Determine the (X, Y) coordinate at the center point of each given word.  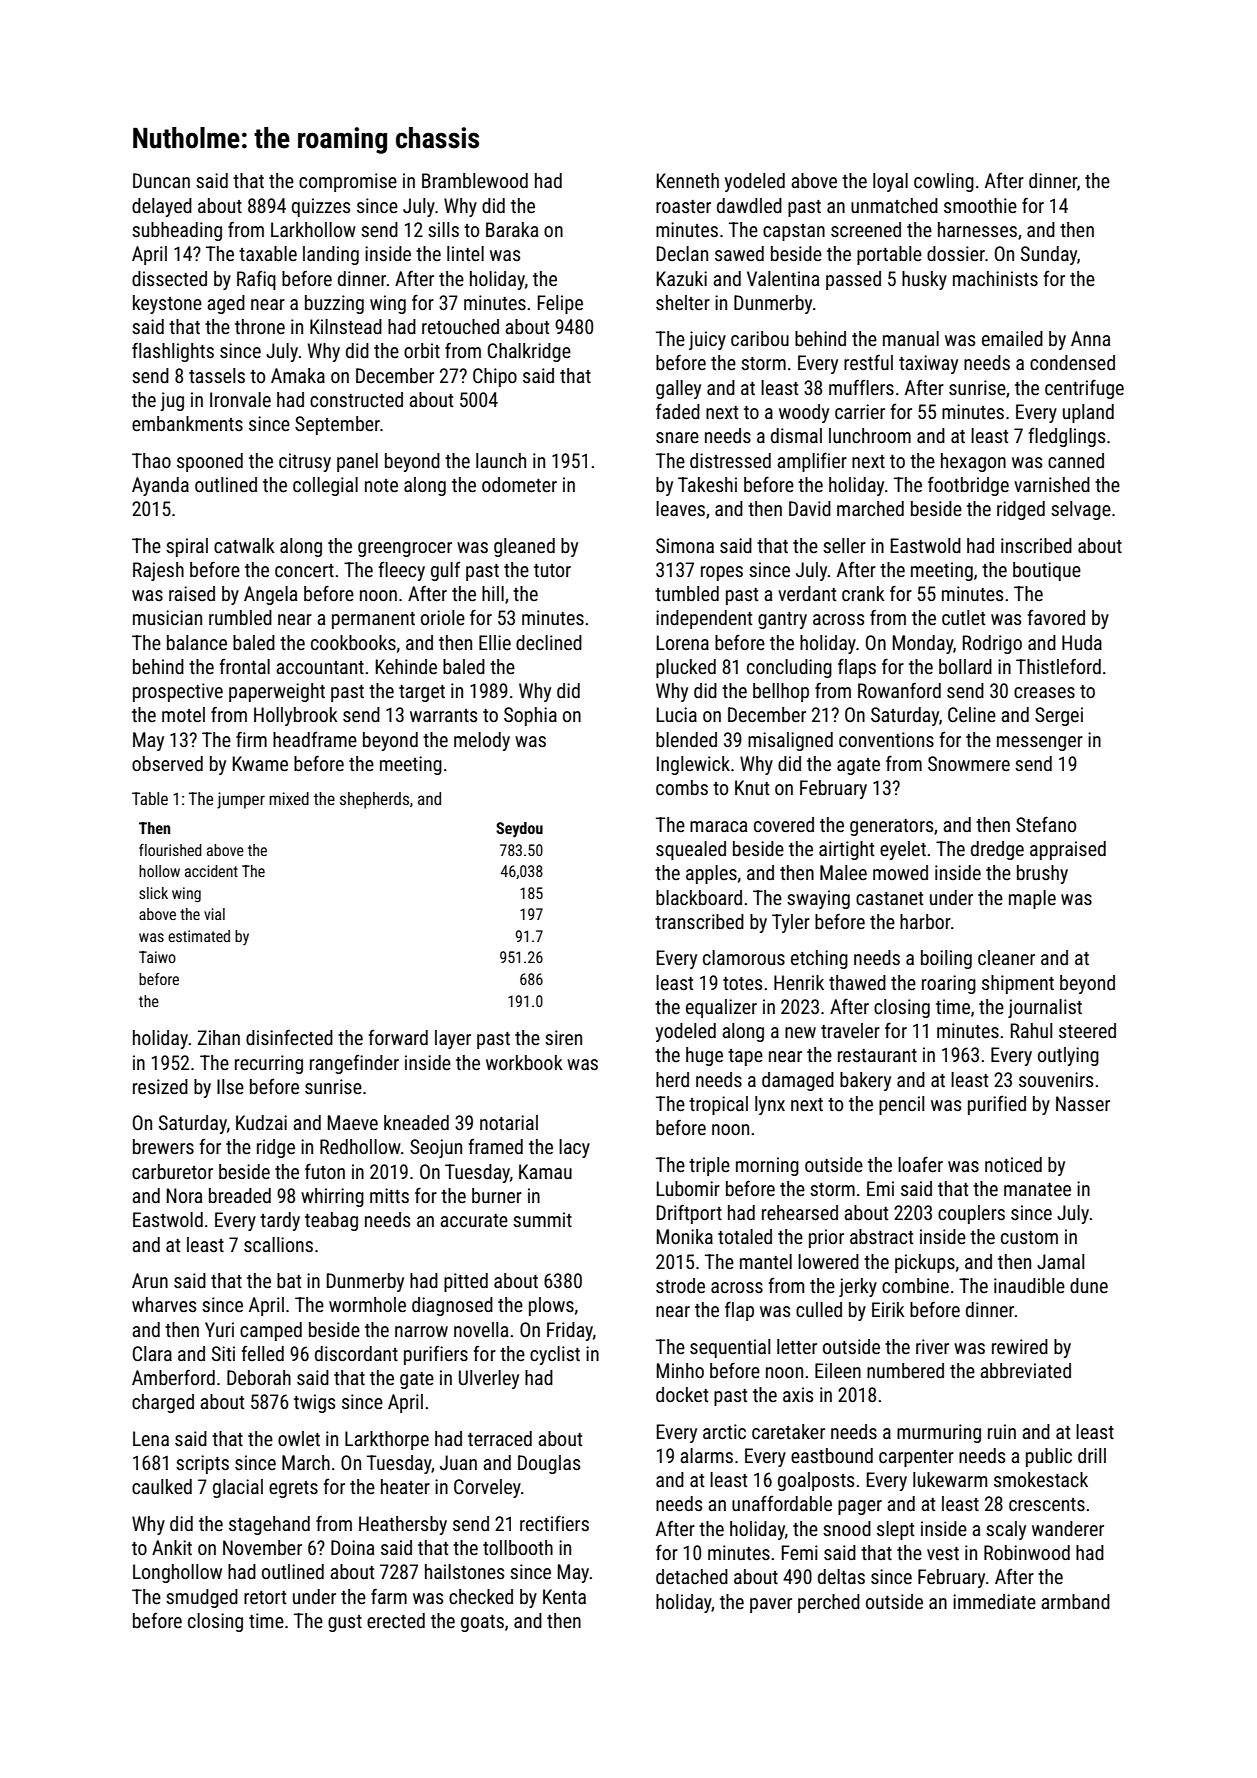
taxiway (928, 364)
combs (682, 787)
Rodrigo (992, 644)
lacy (574, 1148)
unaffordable (782, 1503)
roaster (683, 206)
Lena (151, 1438)
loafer (920, 1164)
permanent (373, 620)
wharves (164, 1304)
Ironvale (240, 399)
